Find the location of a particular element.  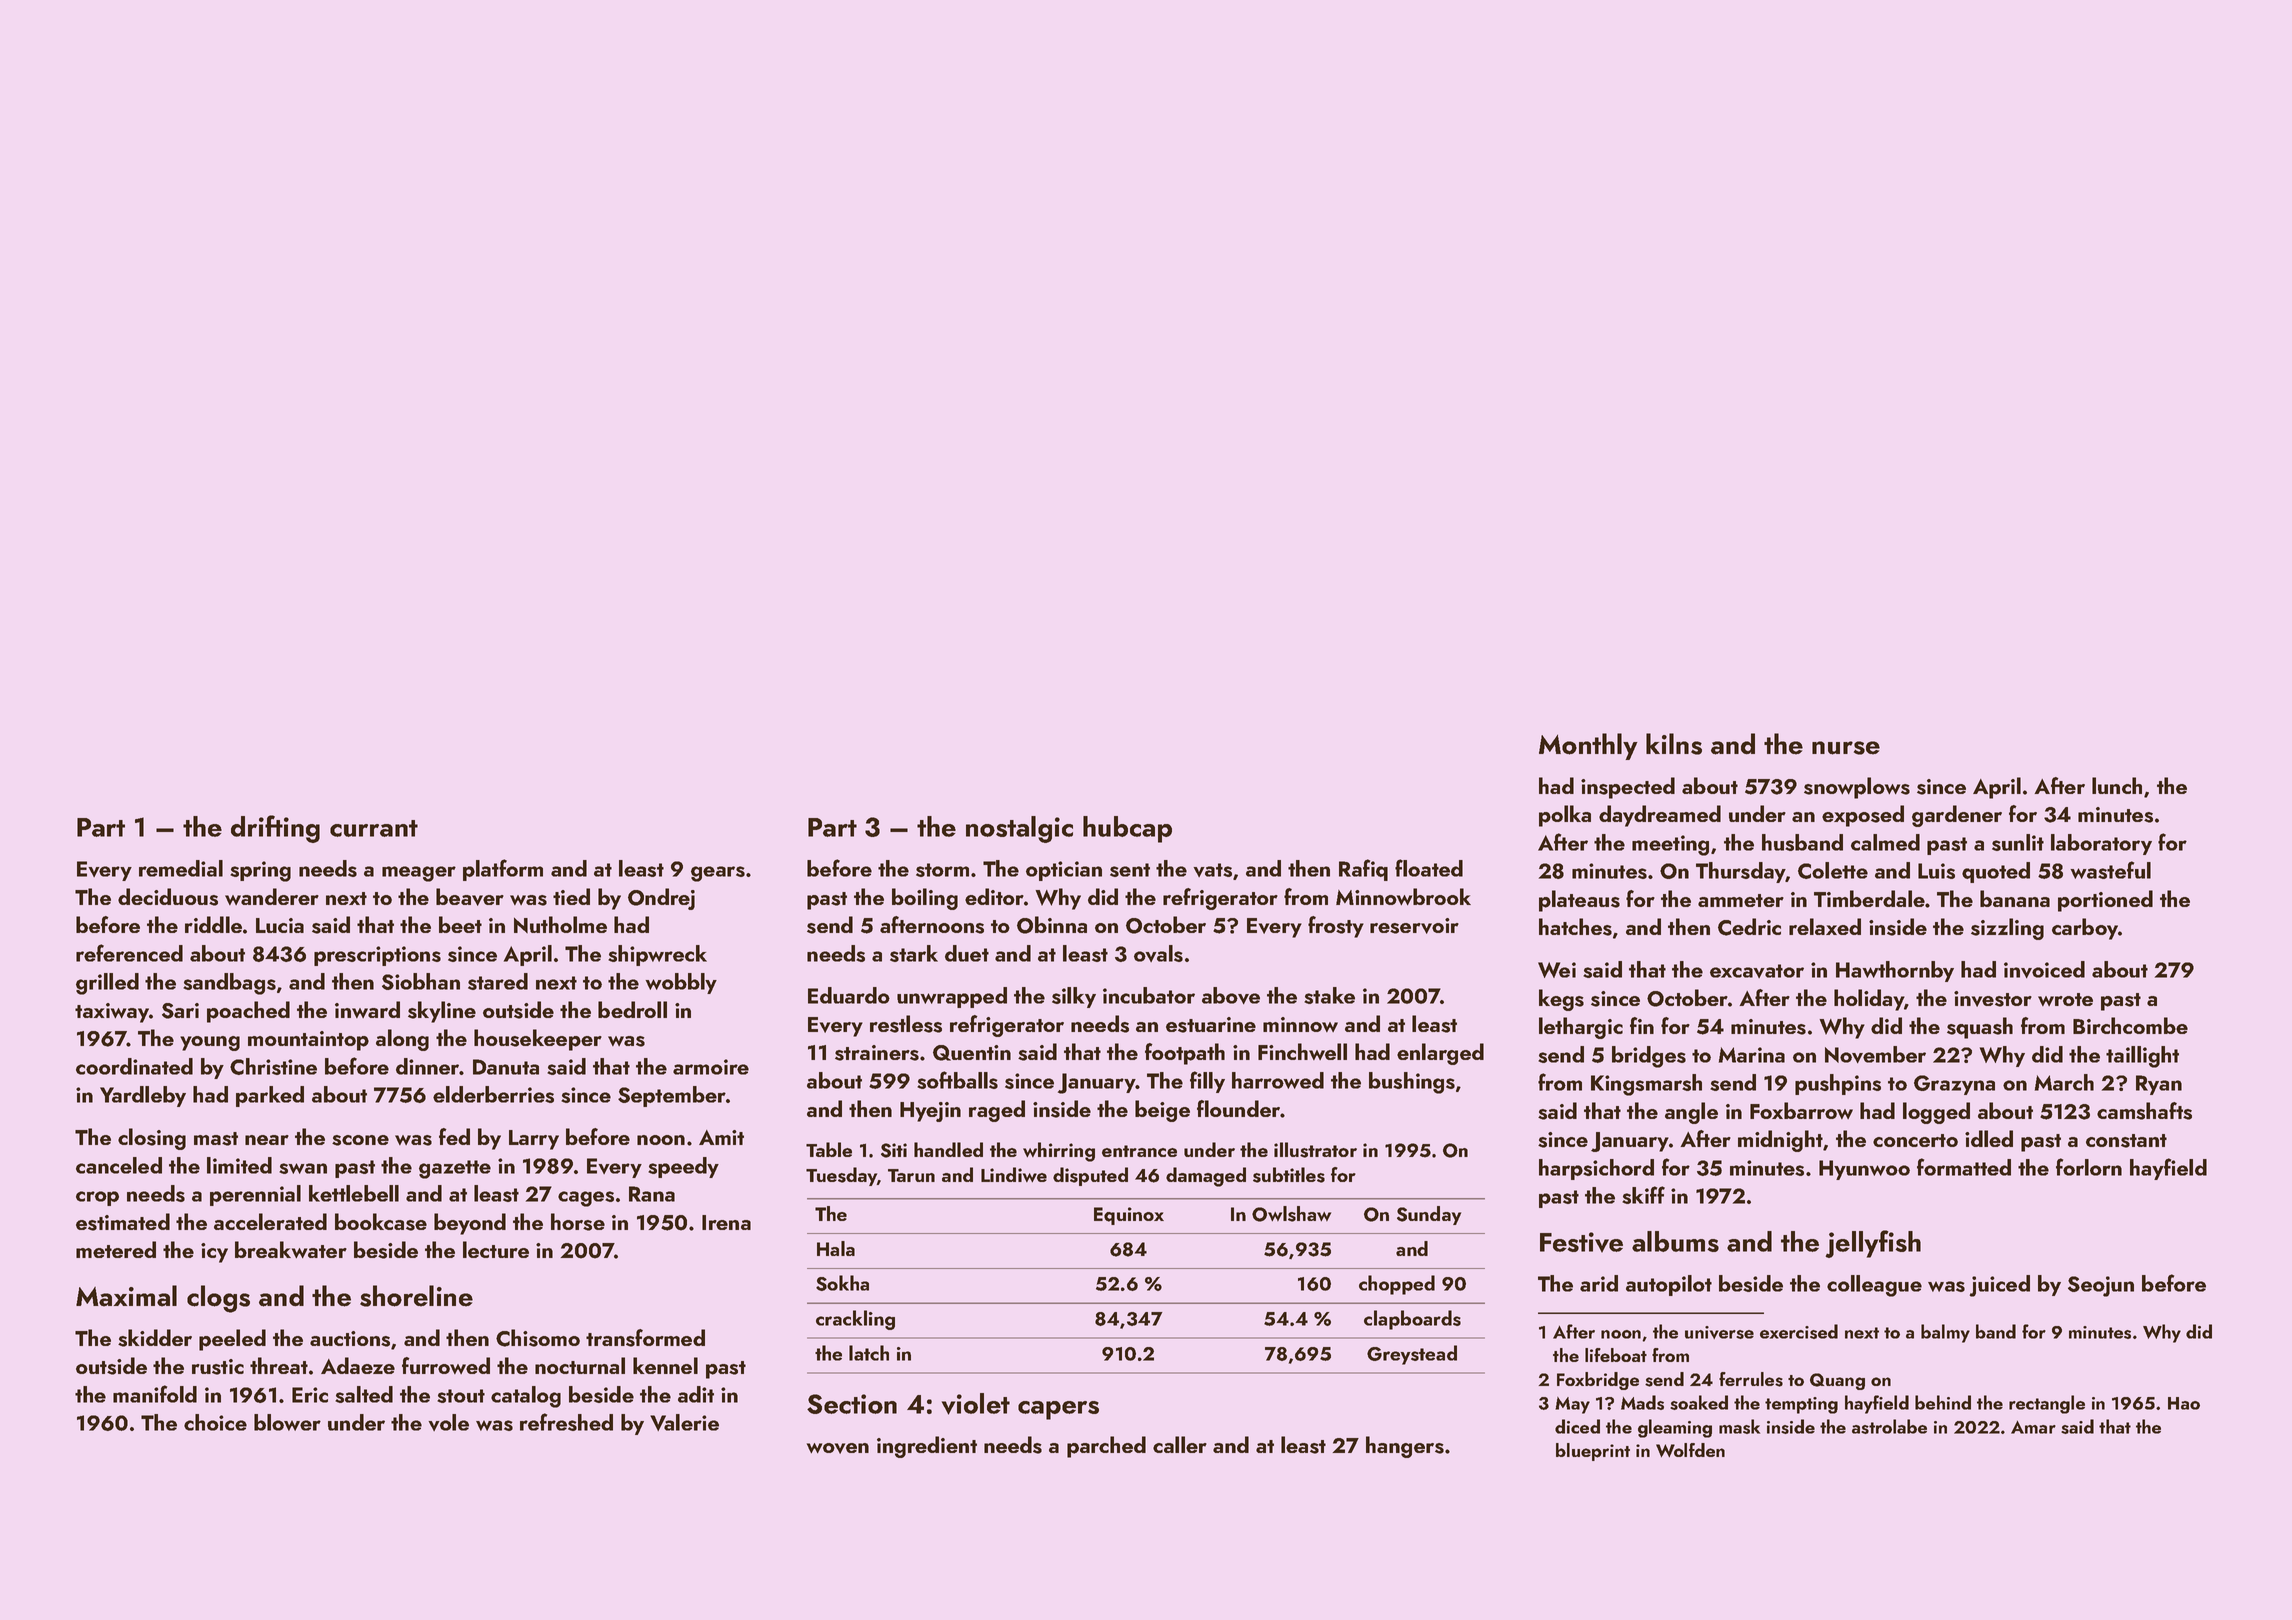

astrolabe is located at coordinates (1889, 1426).
